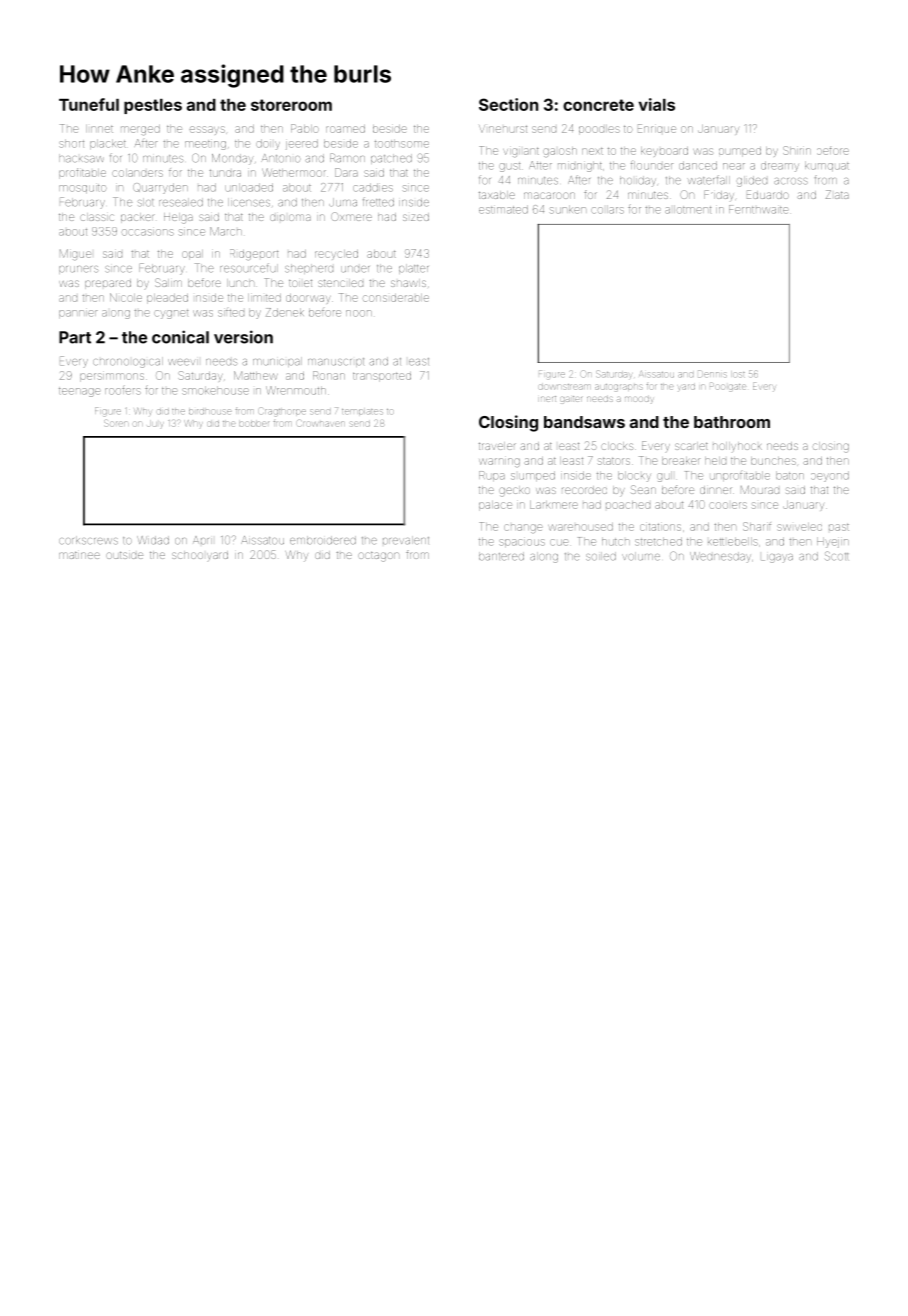  Describe the element at coordinates (140, 130) in the screenshot. I see `merged` at that location.
